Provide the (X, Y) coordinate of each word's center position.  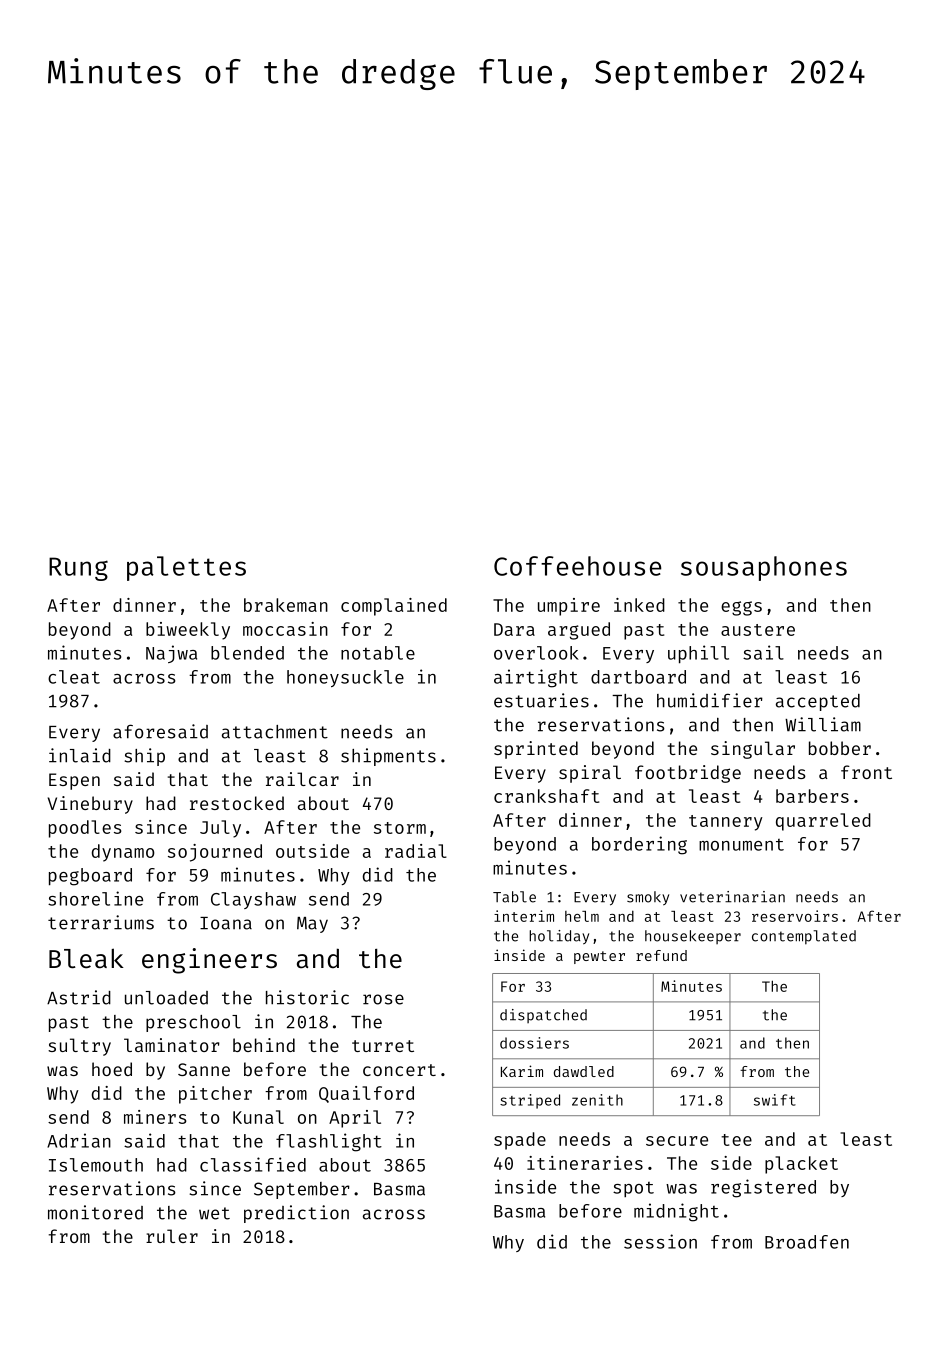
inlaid (80, 755)
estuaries (541, 700)
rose (383, 999)
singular (753, 750)
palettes (186, 568)
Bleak (86, 958)
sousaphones (764, 568)
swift (775, 1100)
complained (394, 607)
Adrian (79, 1140)
